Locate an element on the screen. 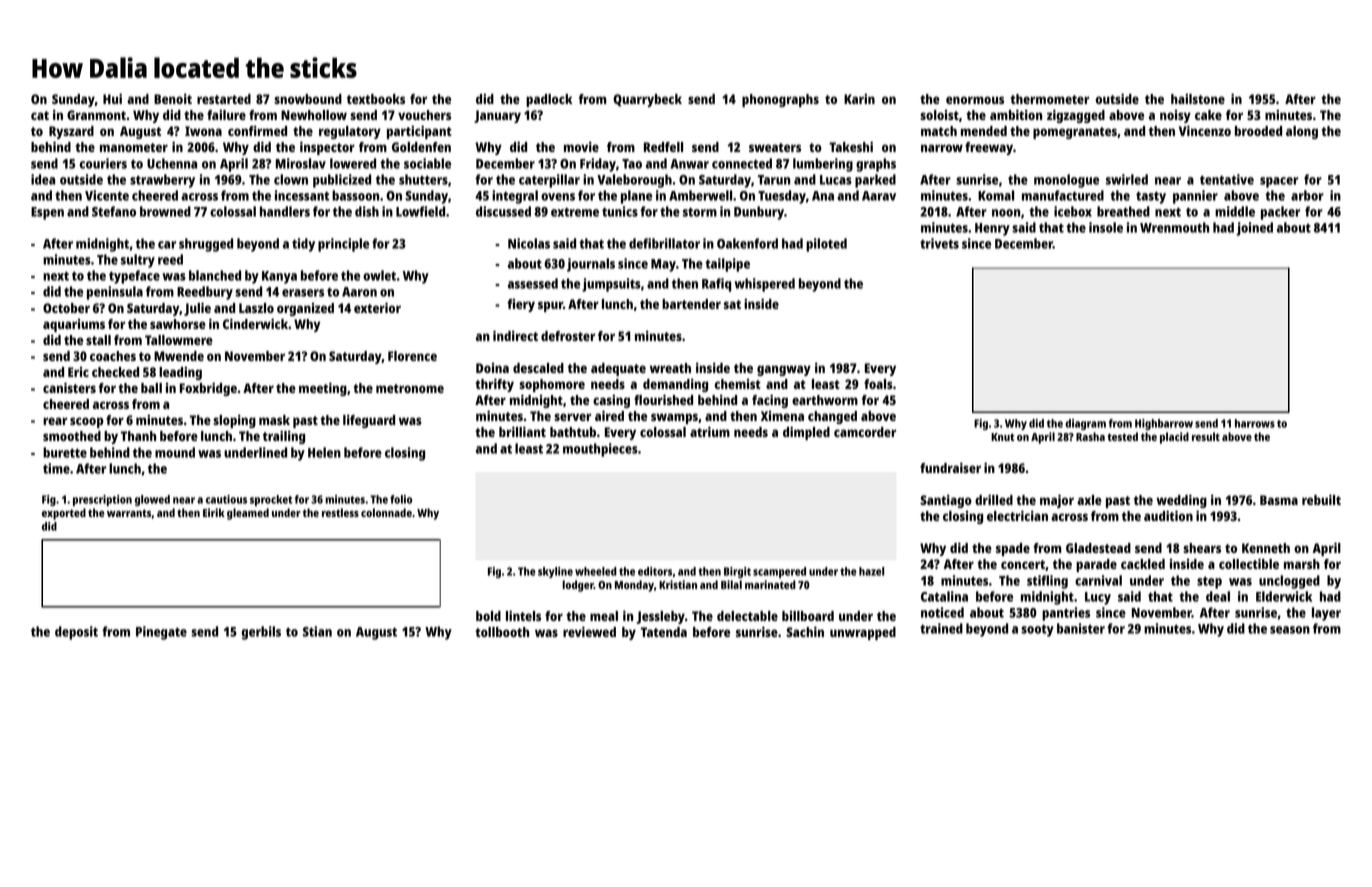  along is located at coordinates (1302, 132).
